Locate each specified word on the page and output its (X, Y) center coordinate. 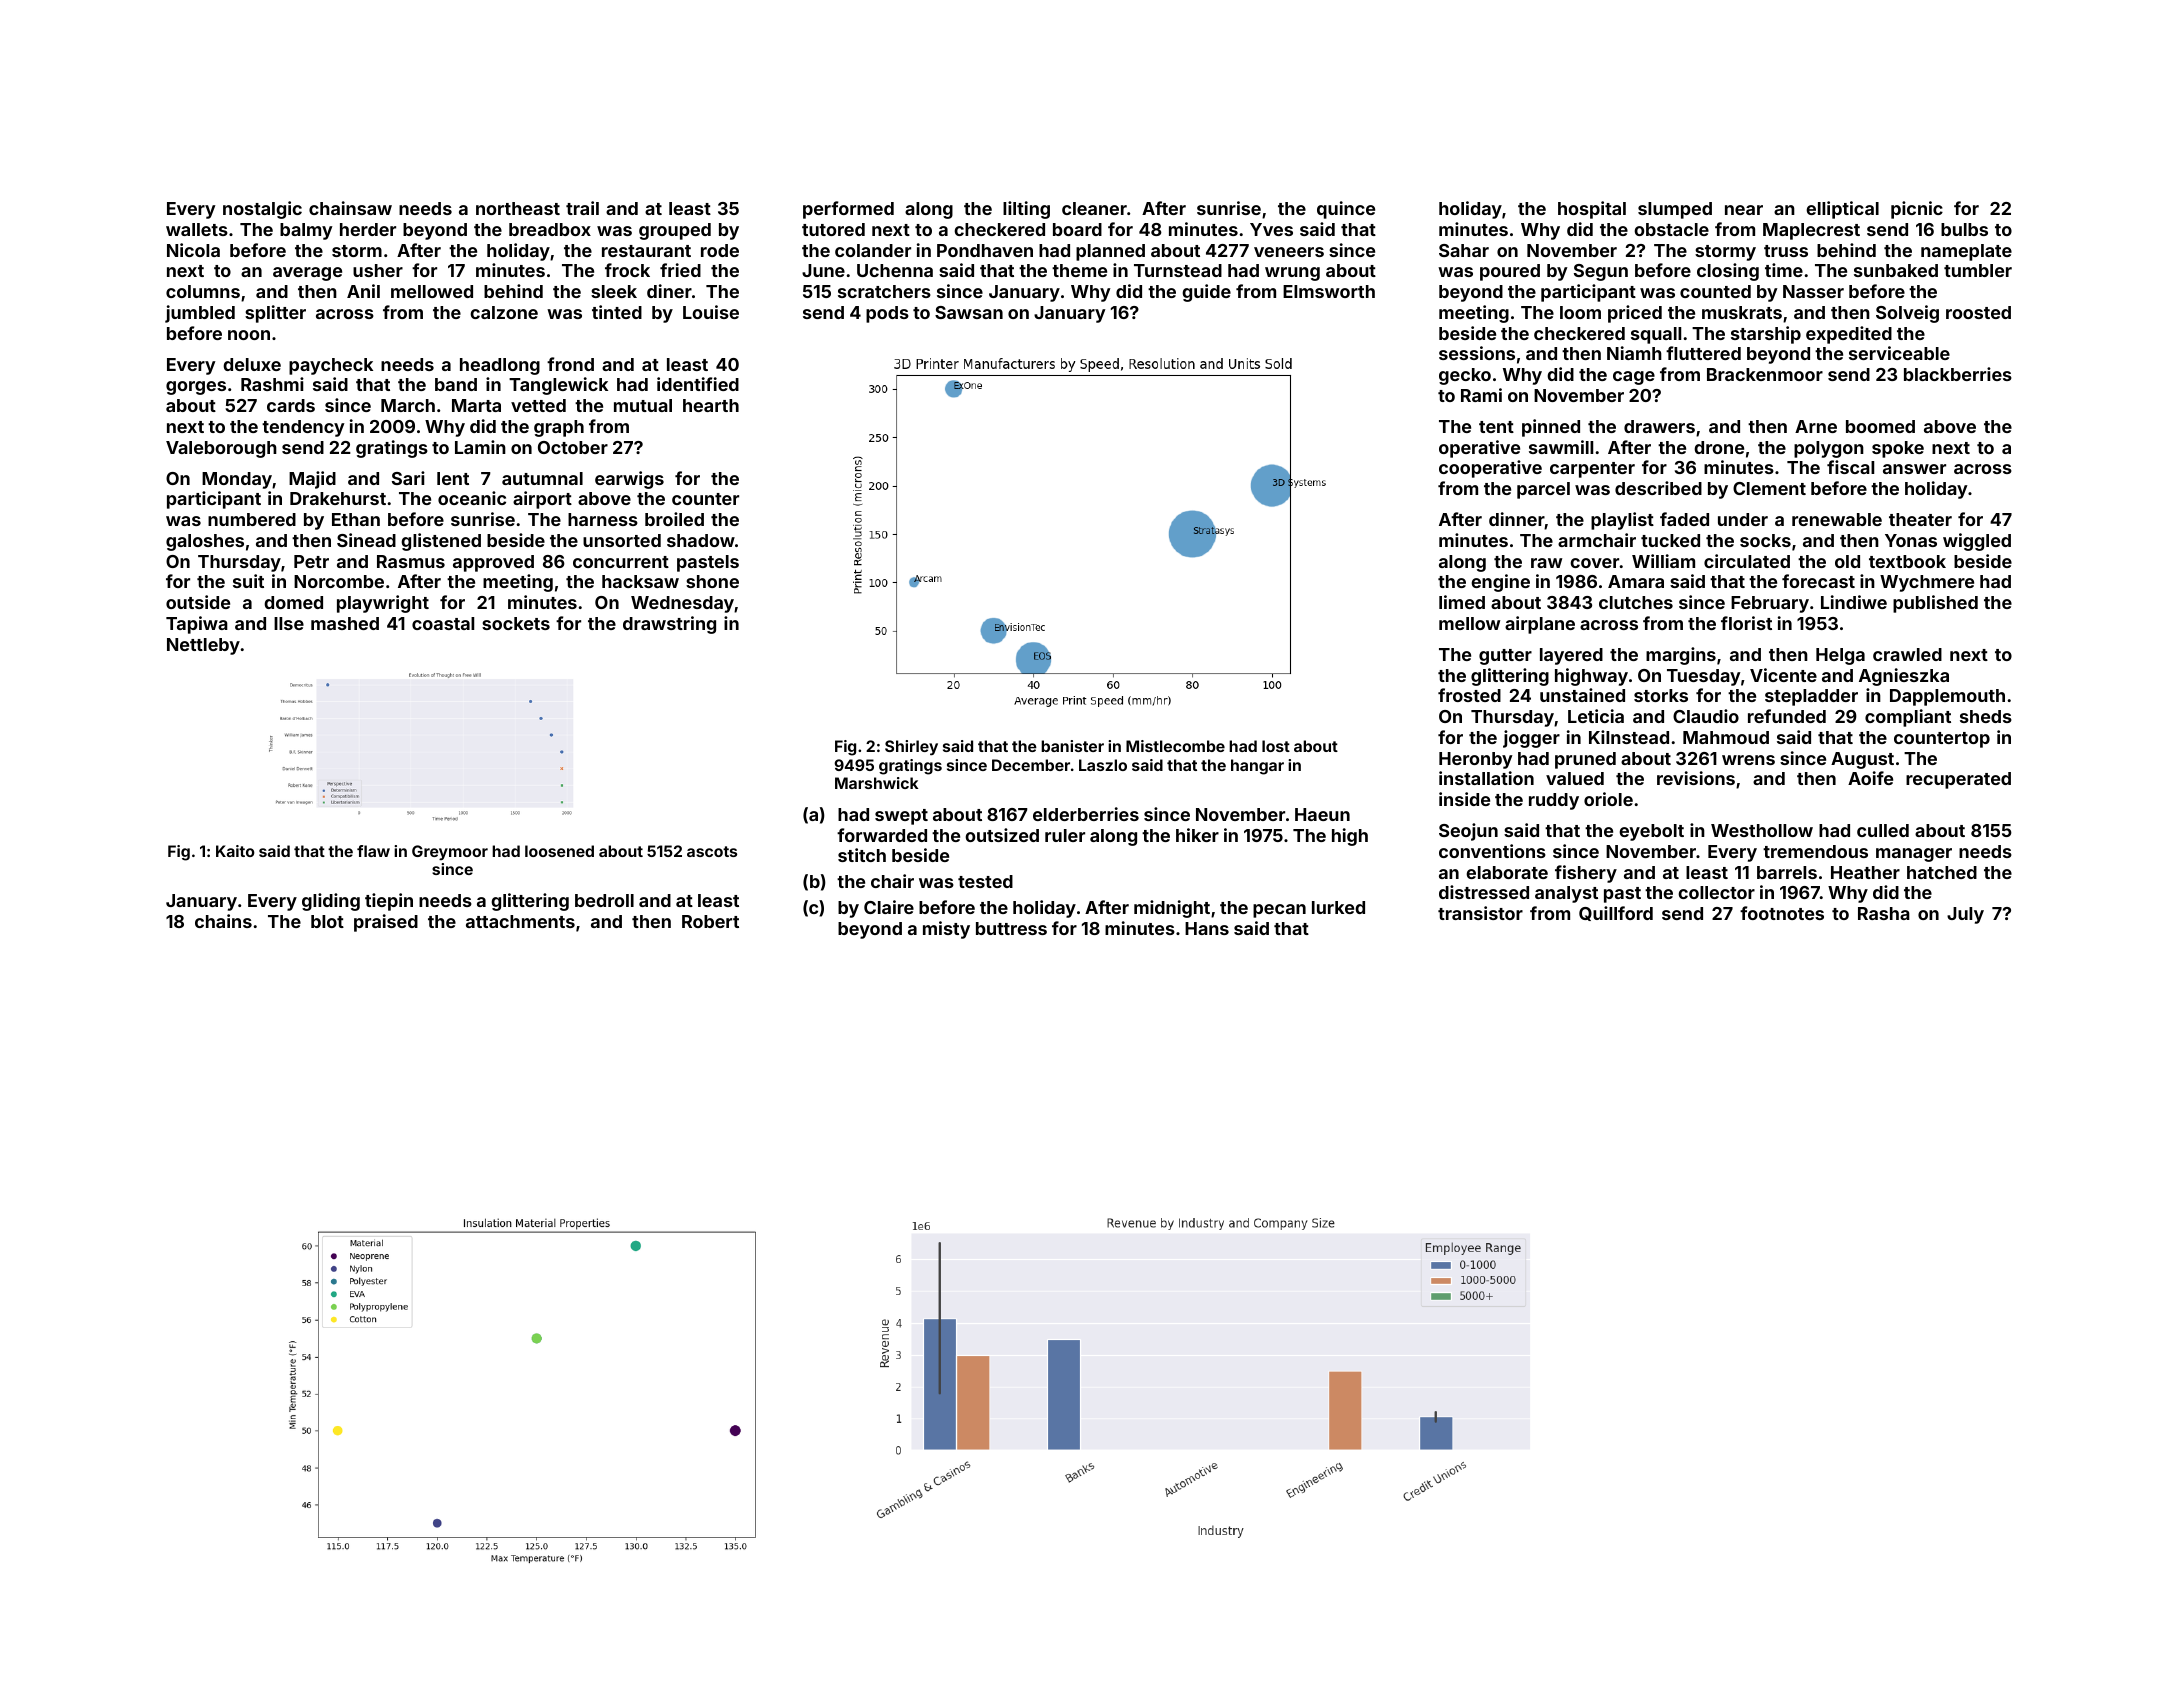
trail (582, 208)
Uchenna (895, 270)
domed (293, 602)
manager (1914, 855)
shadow (701, 540)
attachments (520, 921)
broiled (674, 519)
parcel (1543, 490)
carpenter (1592, 470)
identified (698, 384)
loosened (559, 851)
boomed (1880, 426)
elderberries (1086, 814)
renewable (1837, 519)
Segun (1601, 272)
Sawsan (969, 312)
